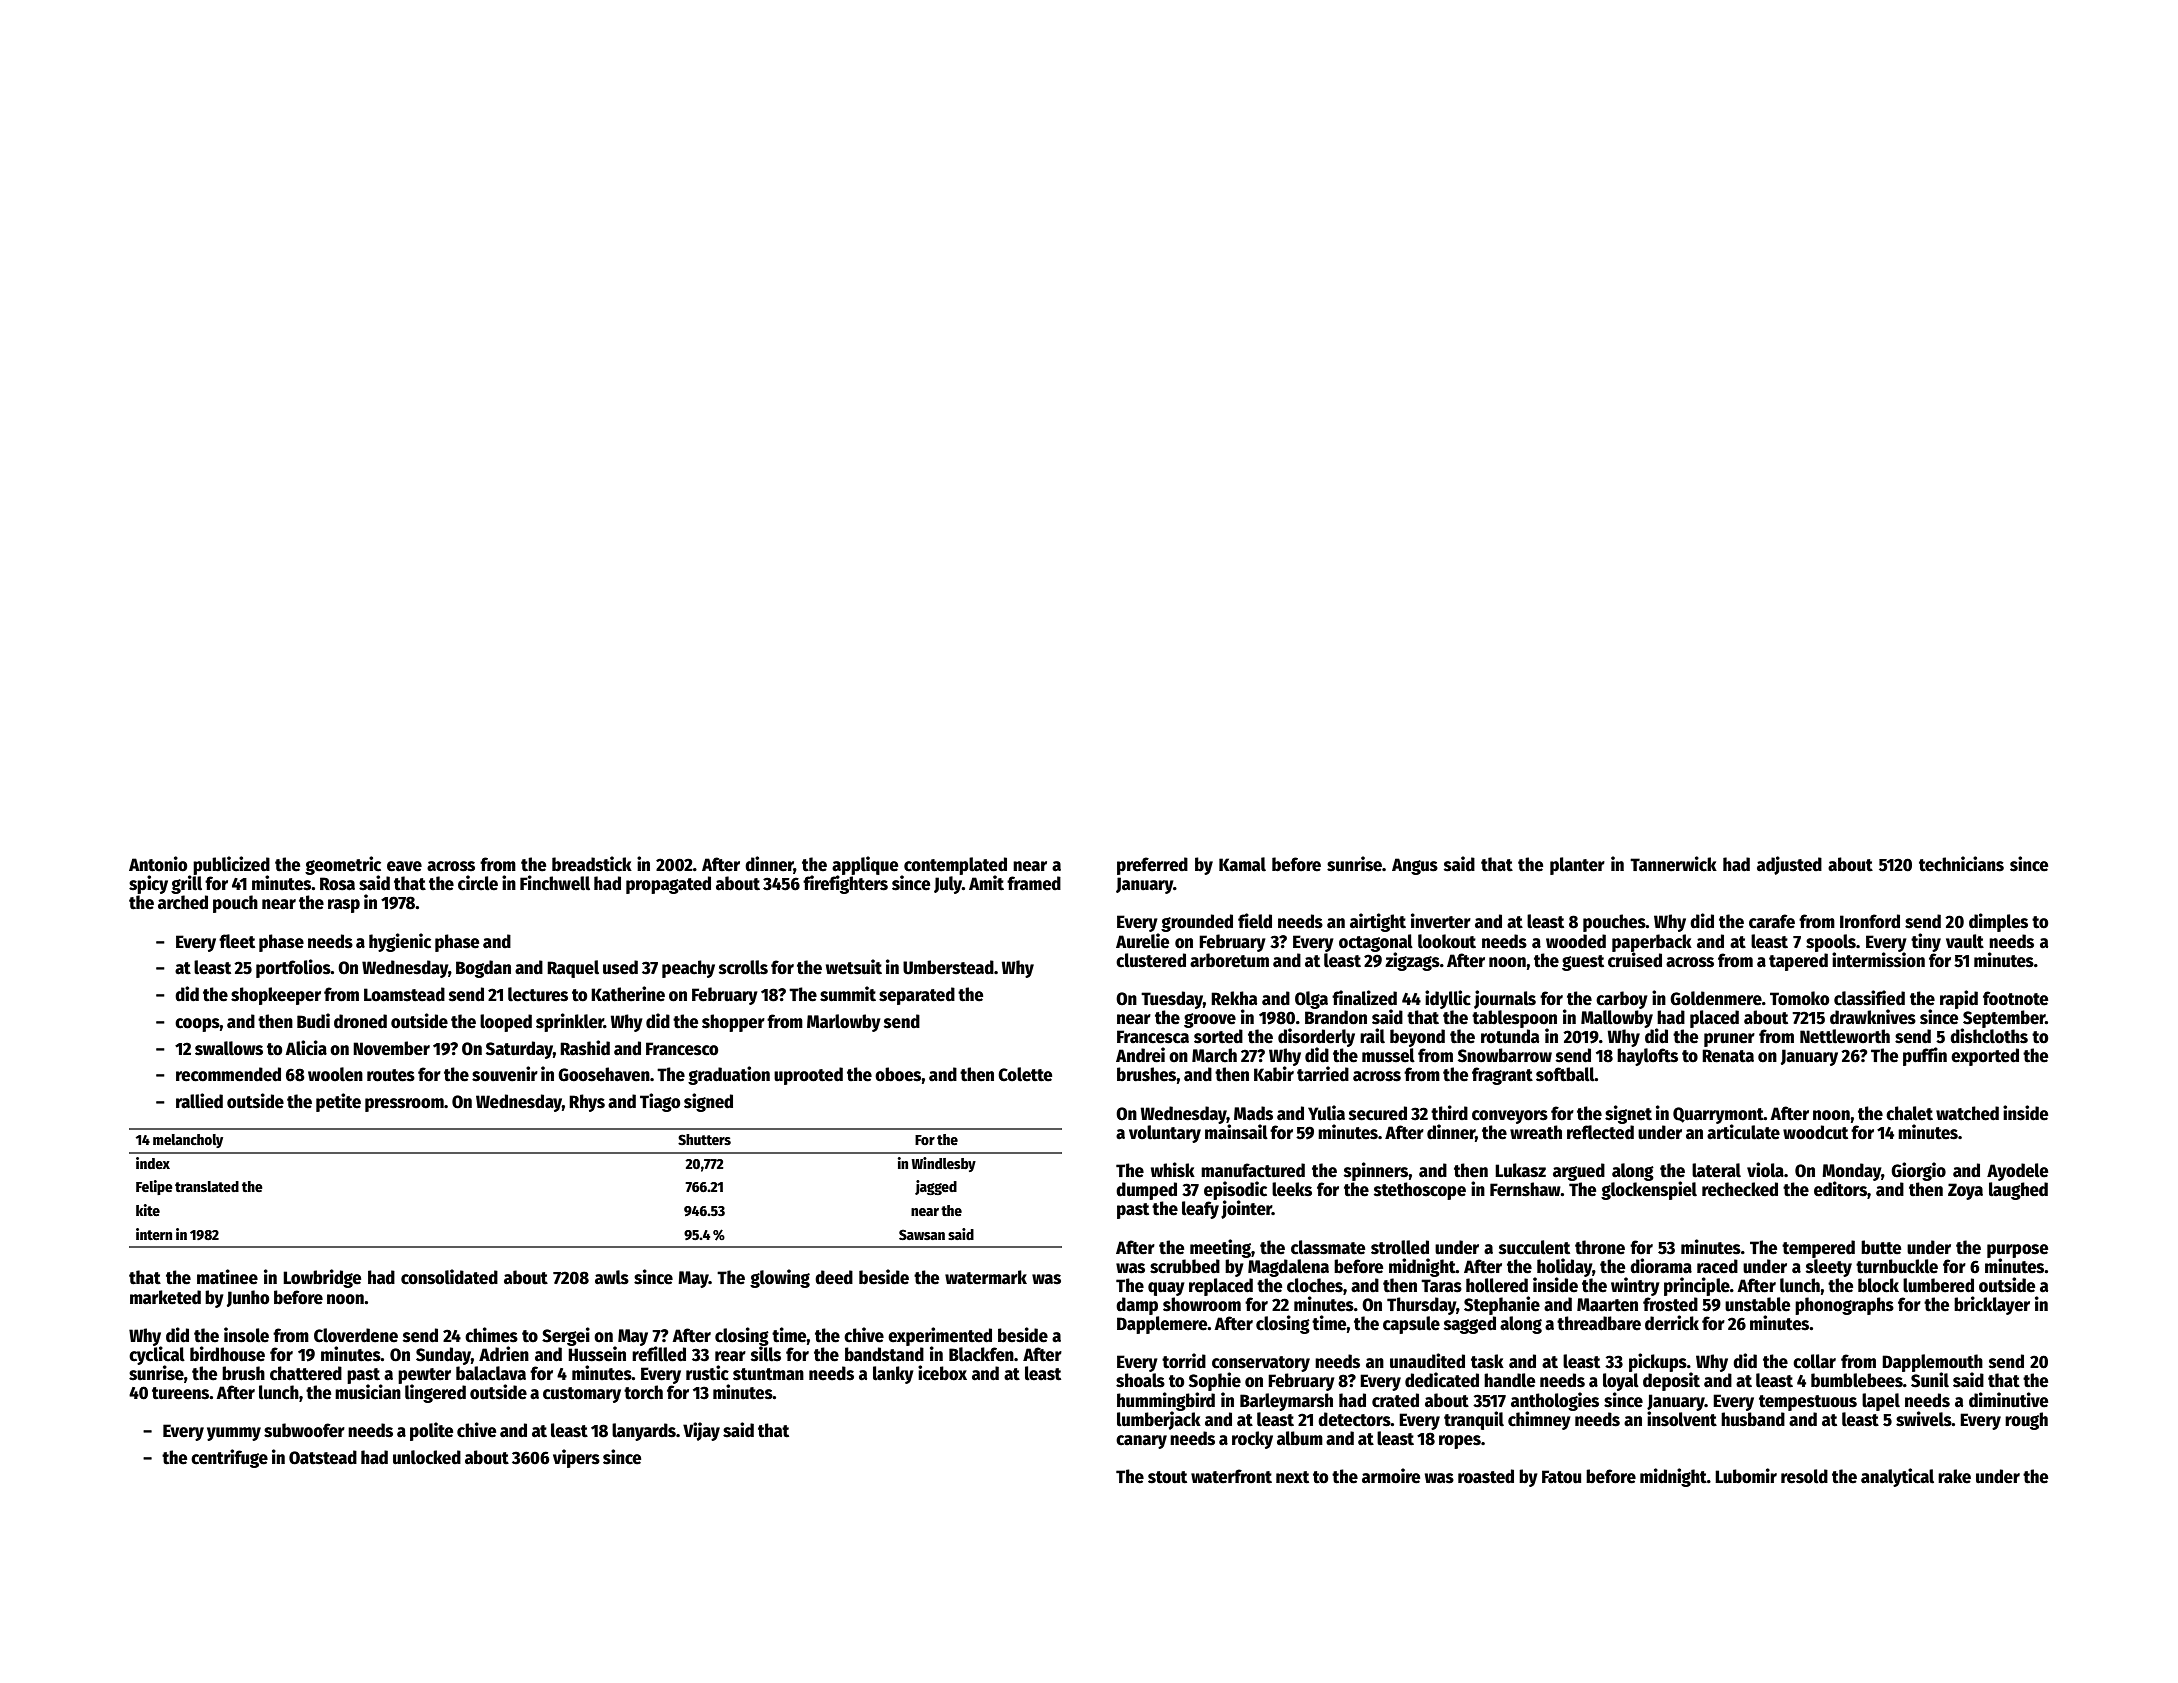 Image resolution: width=2178 pixels, height=1683 pixels. What do you see at coordinates (844, 1023) in the page?
I see `Marlowby` at bounding box center [844, 1023].
